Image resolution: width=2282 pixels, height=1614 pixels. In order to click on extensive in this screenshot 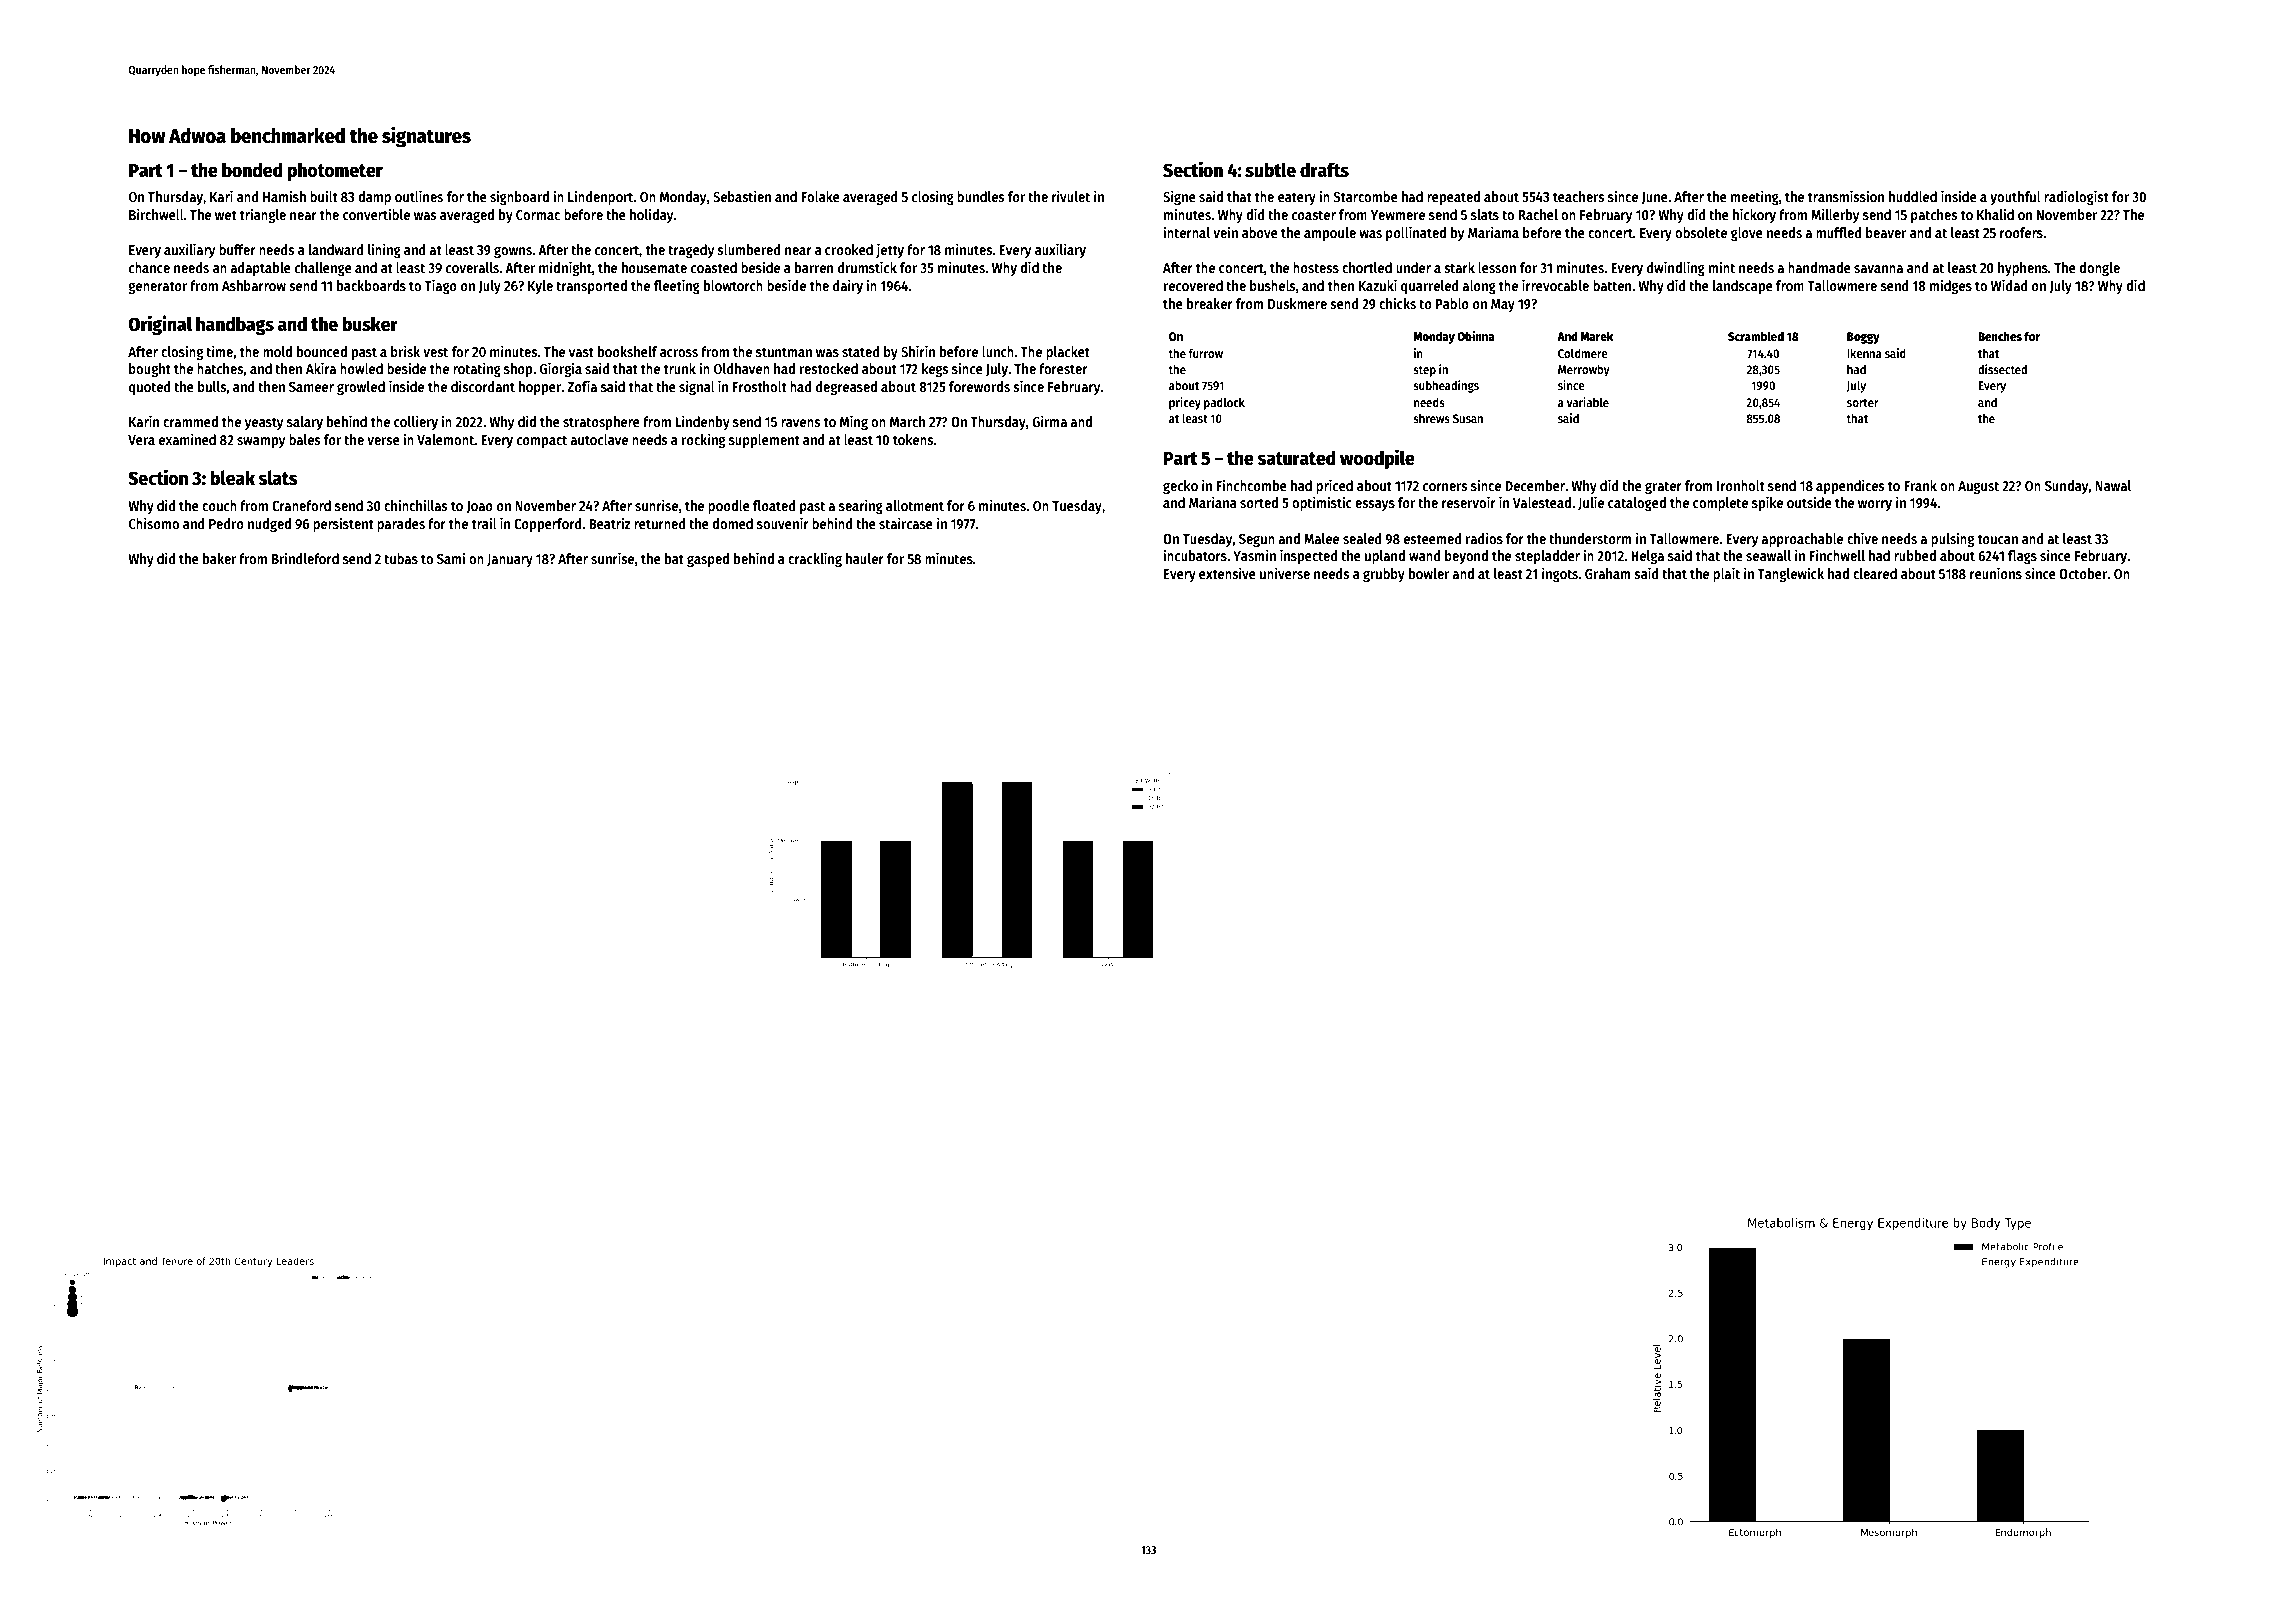, I will do `click(1227, 573)`.
